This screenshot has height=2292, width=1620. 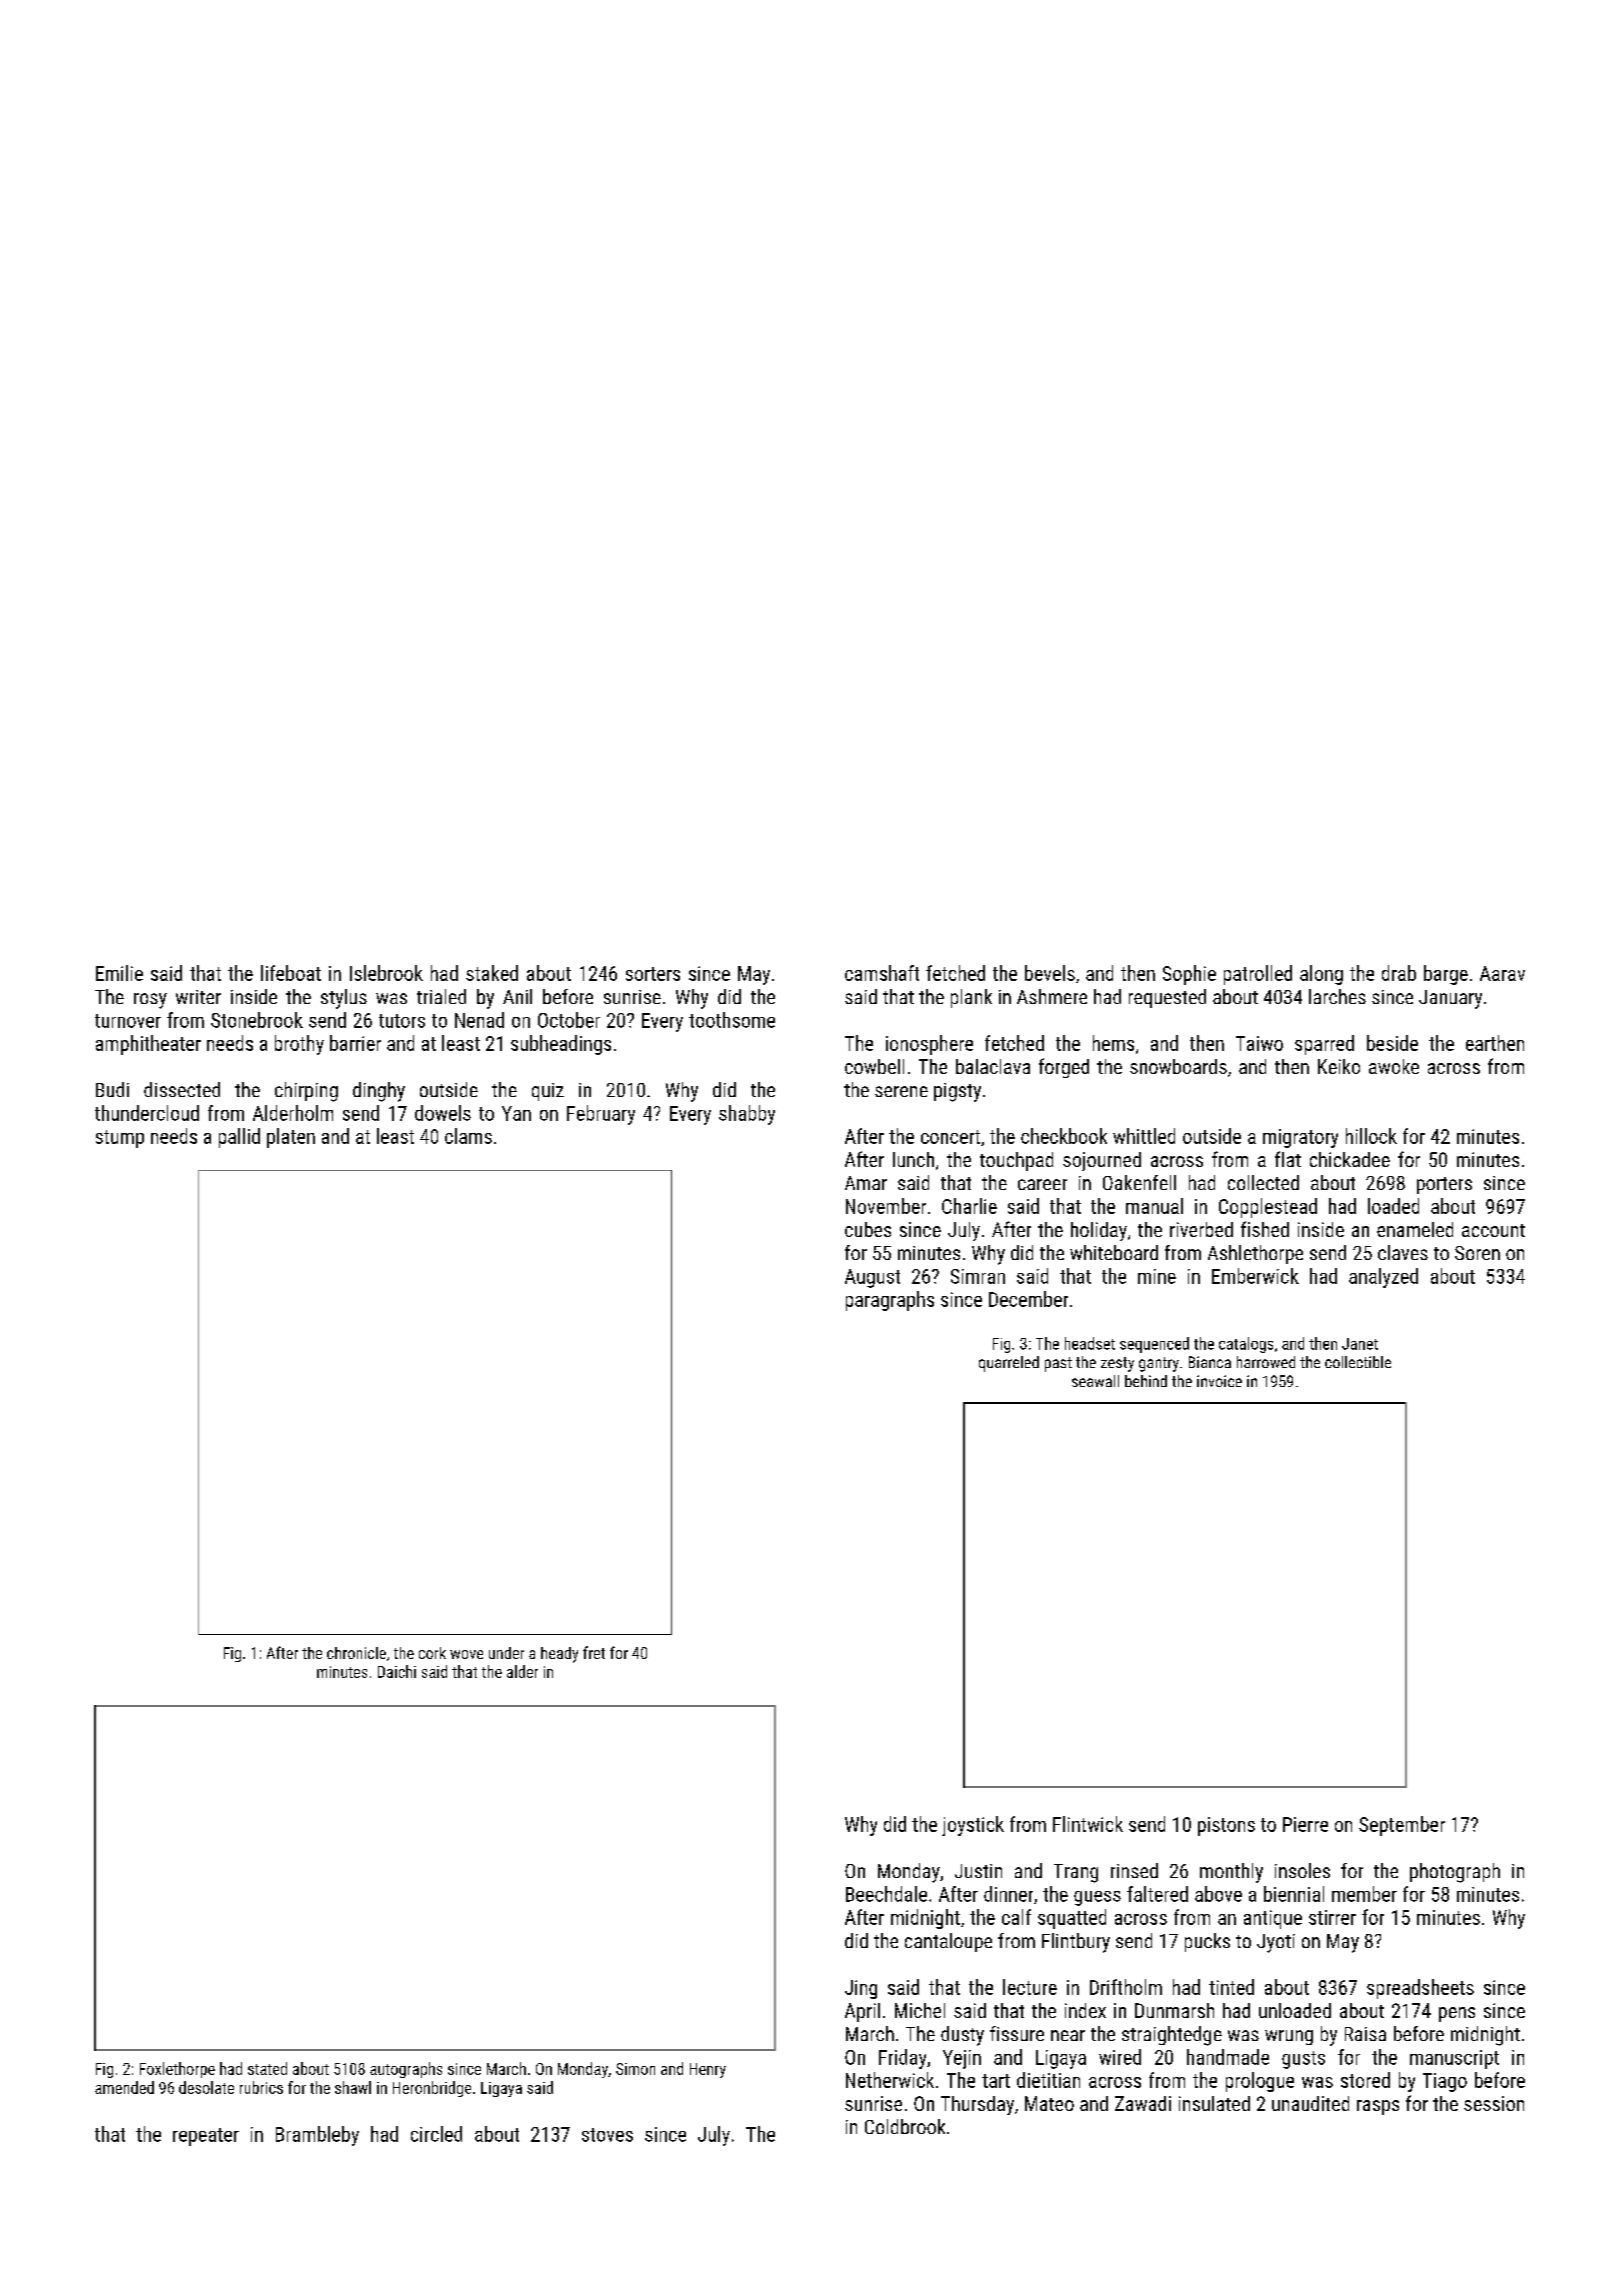 I want to click on lifeboat, so click(x=291, y=973).
